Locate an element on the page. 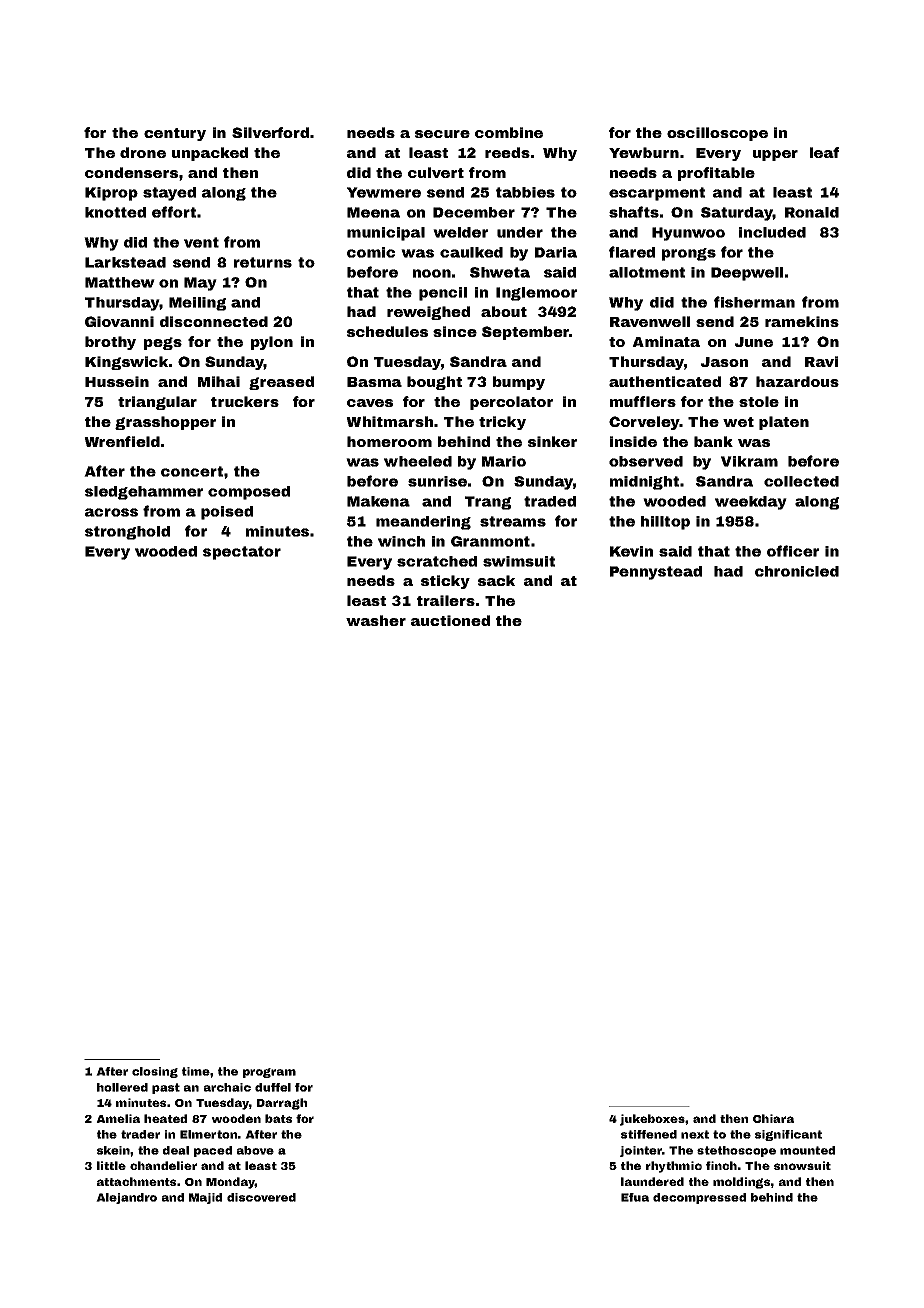  winch is located at coordinates (401, 541).
